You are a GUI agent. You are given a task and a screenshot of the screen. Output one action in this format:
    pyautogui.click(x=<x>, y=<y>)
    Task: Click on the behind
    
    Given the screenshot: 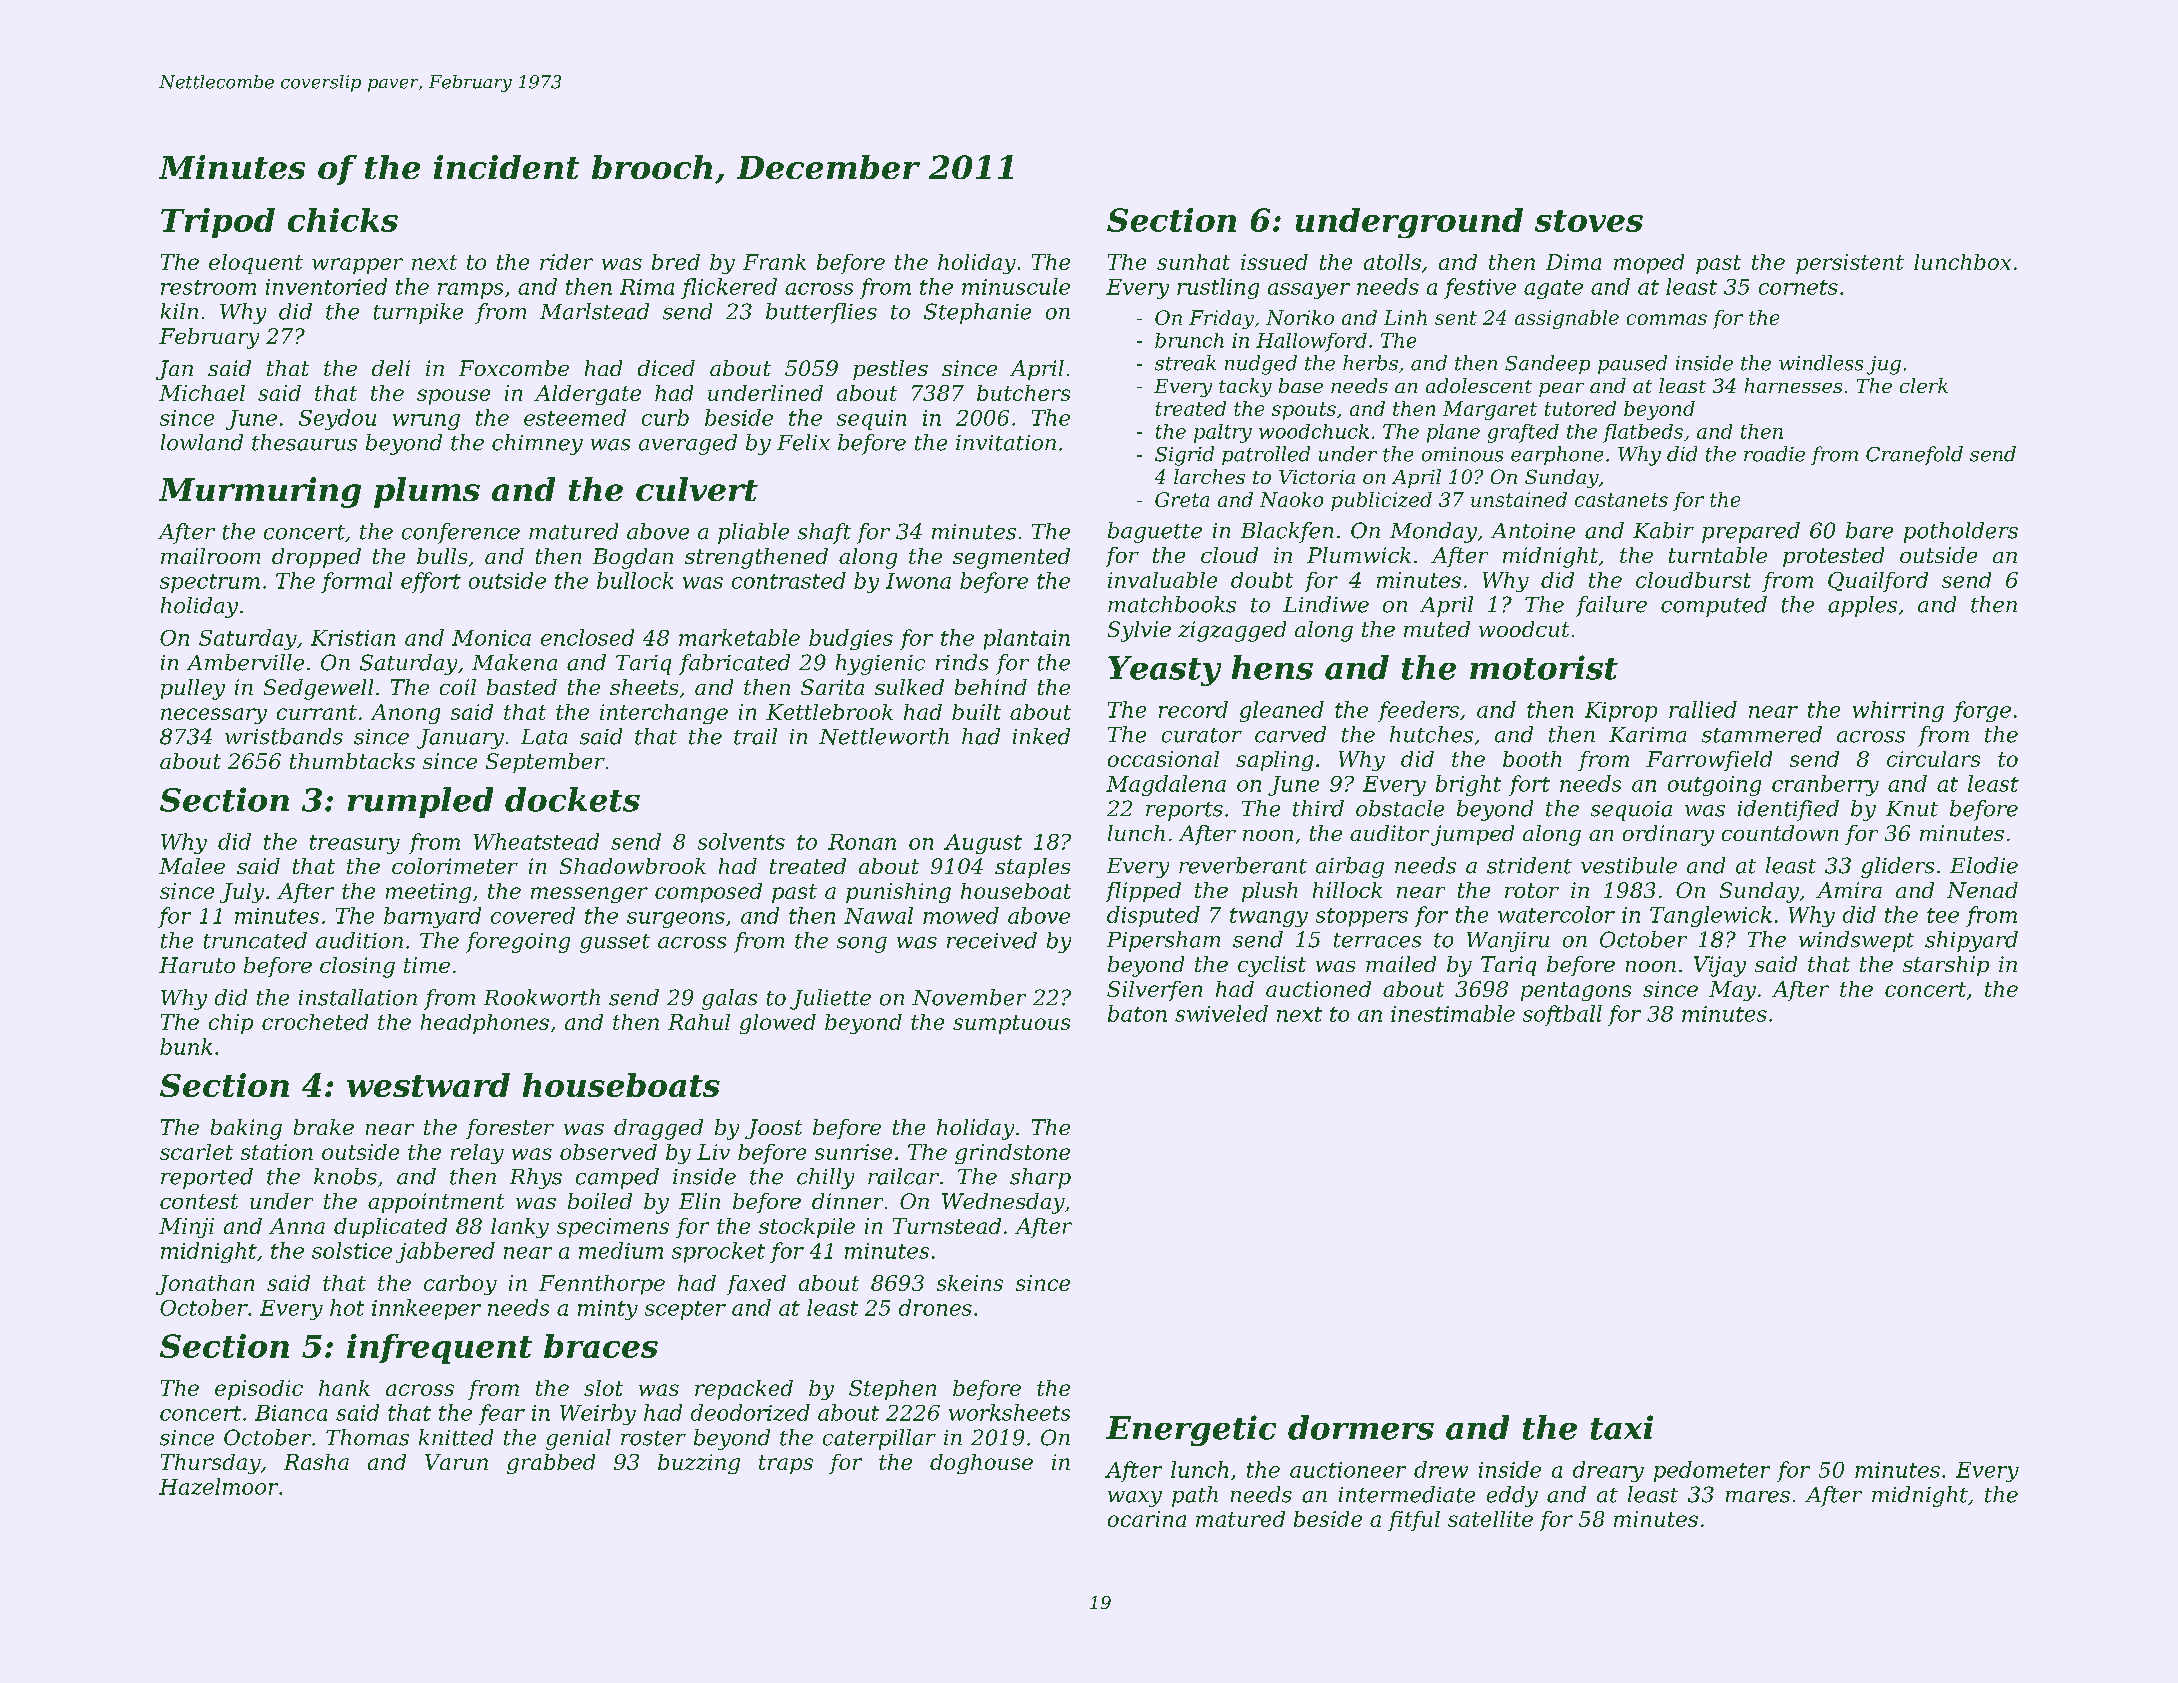 What is the action you would take?
    pyautogui.click(x=991, y=687)
